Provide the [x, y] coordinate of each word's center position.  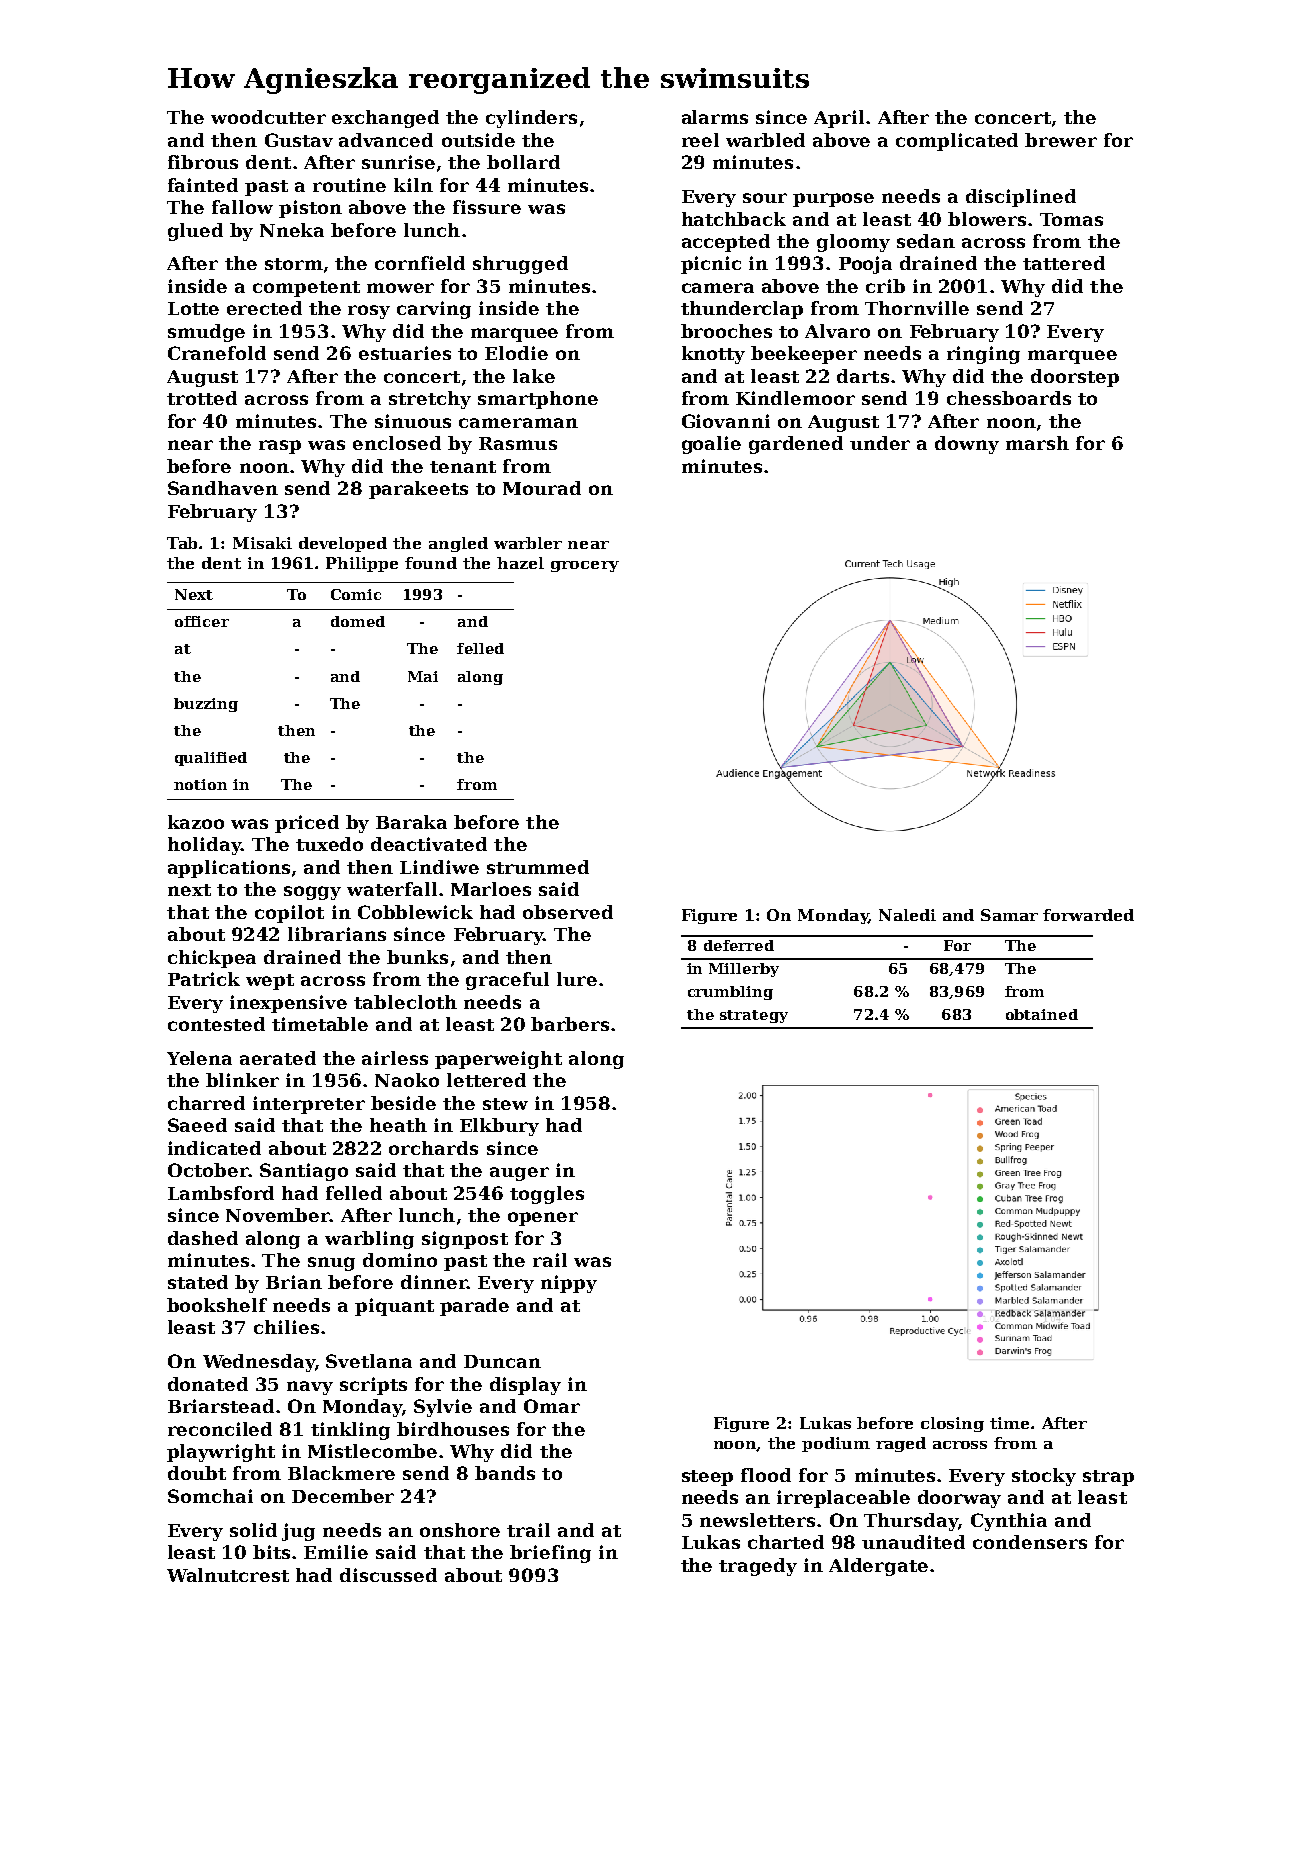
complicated [957, 142]
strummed [538, 867]
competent [306, 289]
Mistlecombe [372, 1451]
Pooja [865, 265]
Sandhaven [223, 488]
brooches [726, 331]
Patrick [204, 979]
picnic [711, 265]
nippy [569, 1284]
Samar [1009, 915]
